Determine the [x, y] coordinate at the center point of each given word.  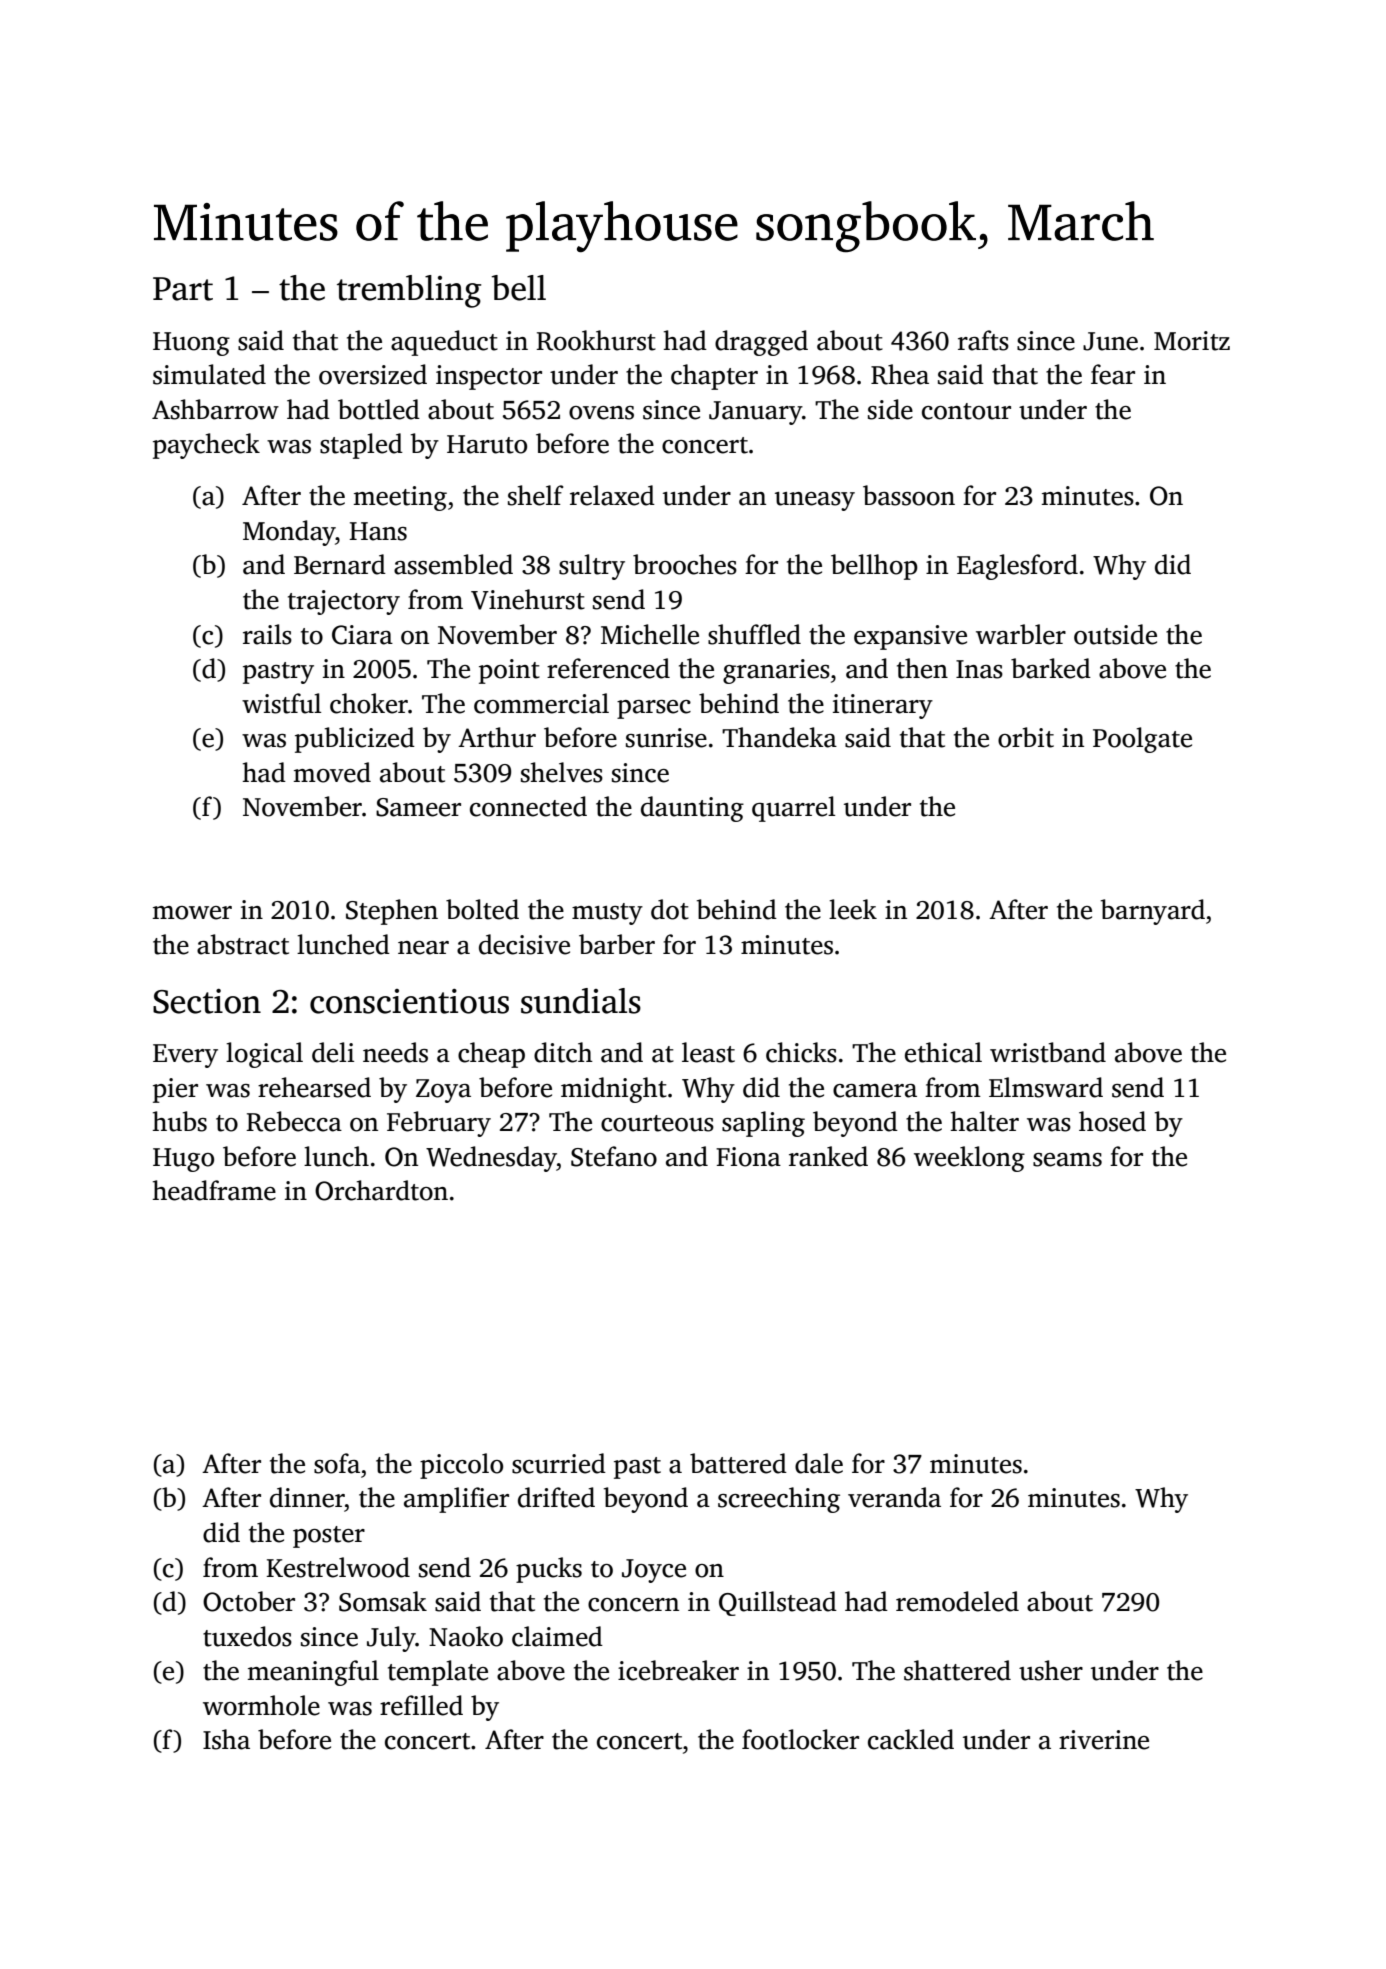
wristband [1048, 1052]
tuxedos [247, 1636]
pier [175, 1090]
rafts [983, 340]
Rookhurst [596, 340]
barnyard [1153, 912]
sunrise [666, 738]
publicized [355, 740]
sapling [763, 1124]
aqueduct [444, 343]
